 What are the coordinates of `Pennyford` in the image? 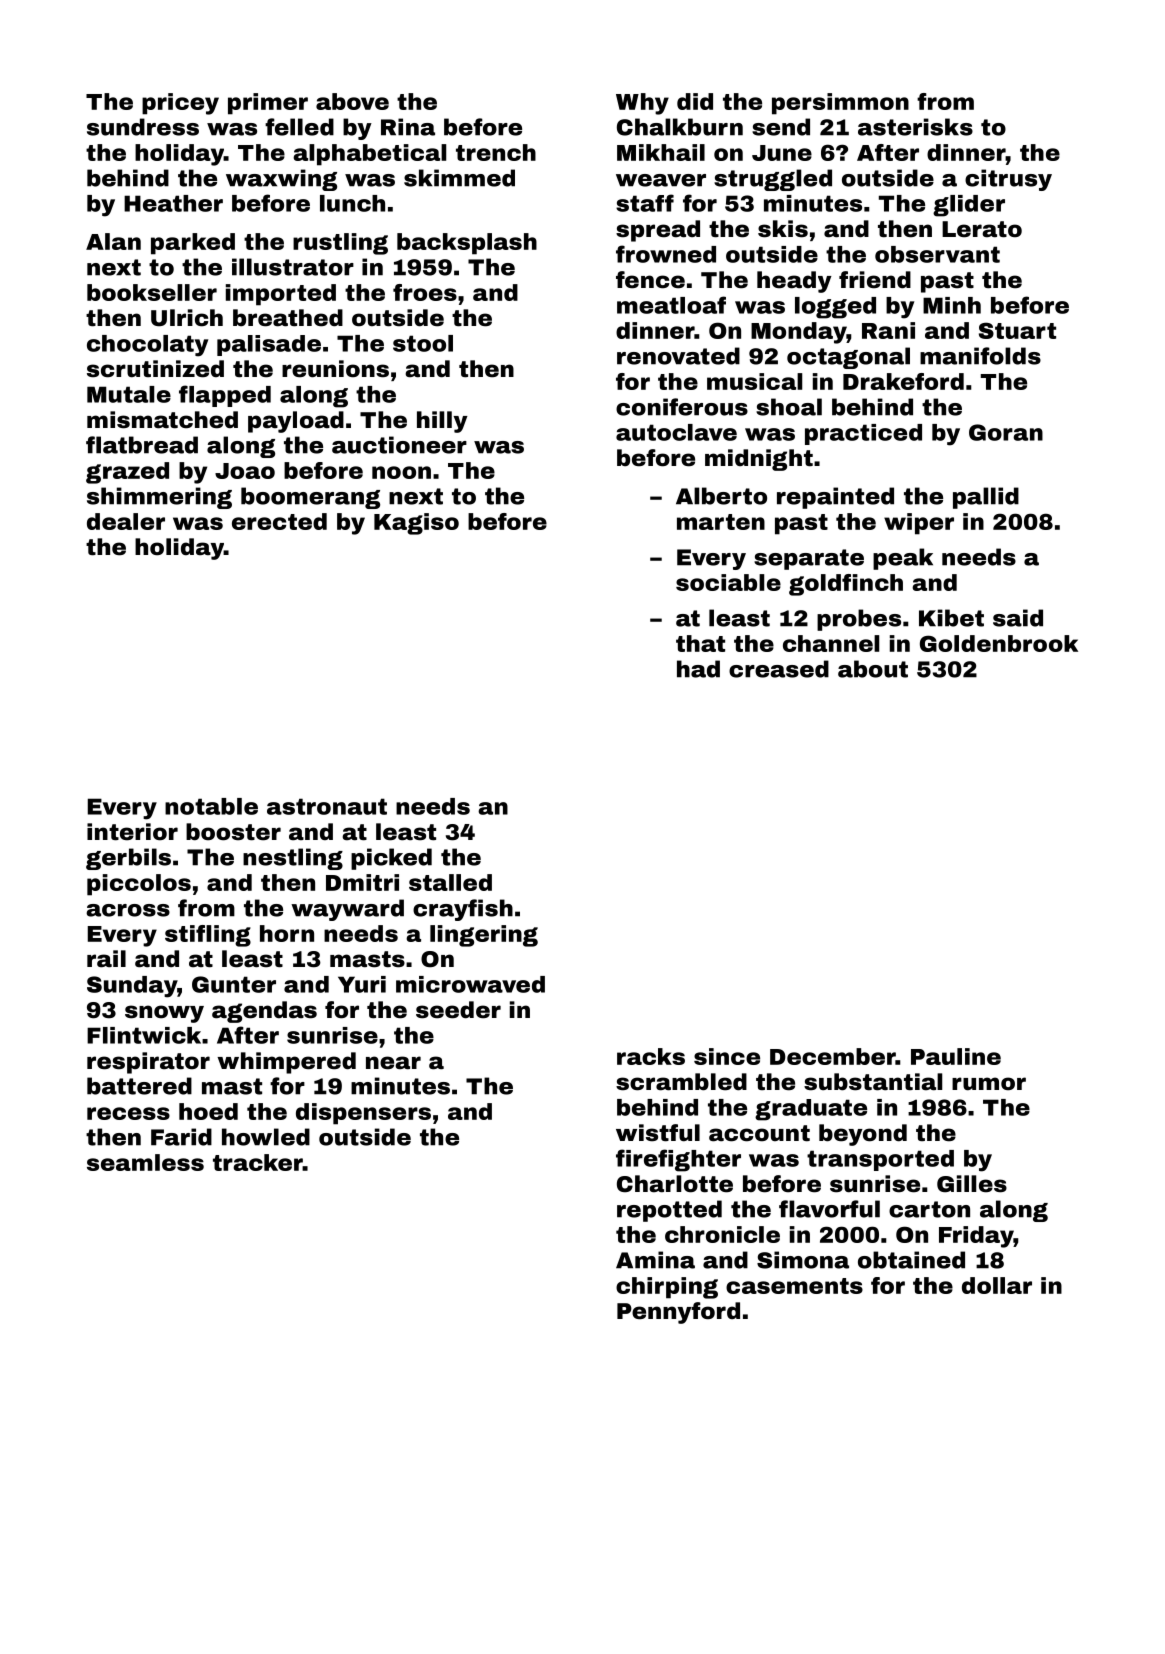 It's located at (678, 1313).
